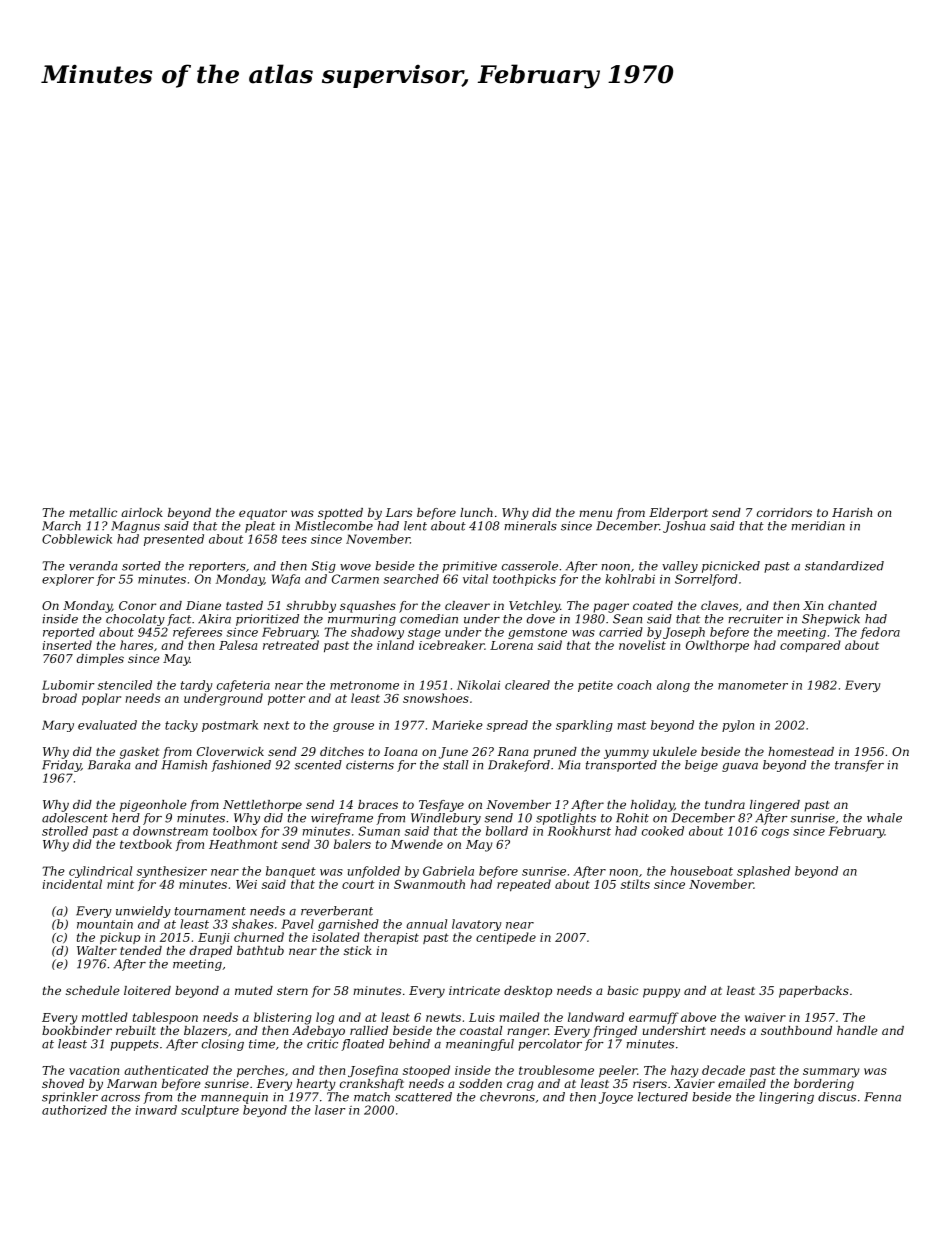  Describe the element at coordinates (852, 605) in the screenshot. I see `chanted` at that location.
